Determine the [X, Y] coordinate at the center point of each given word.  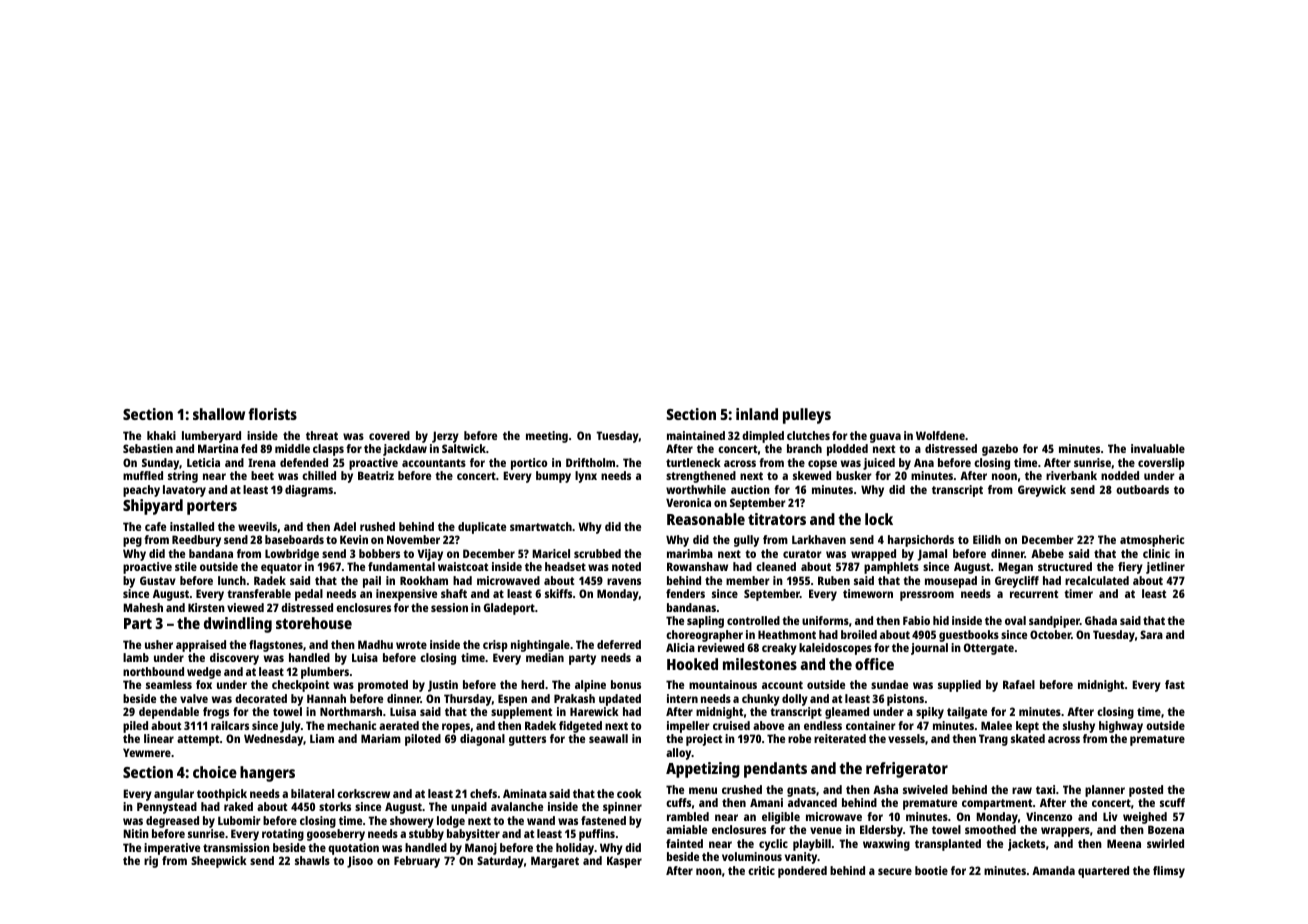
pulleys [807, 416]
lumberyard [211, 437]
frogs [216, 713]
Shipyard [153, 507]
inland [757, 414]
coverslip [1161, 464]
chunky [761, 700]
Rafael [1019, 684]
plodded [847, 450]
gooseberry [336, 835]
